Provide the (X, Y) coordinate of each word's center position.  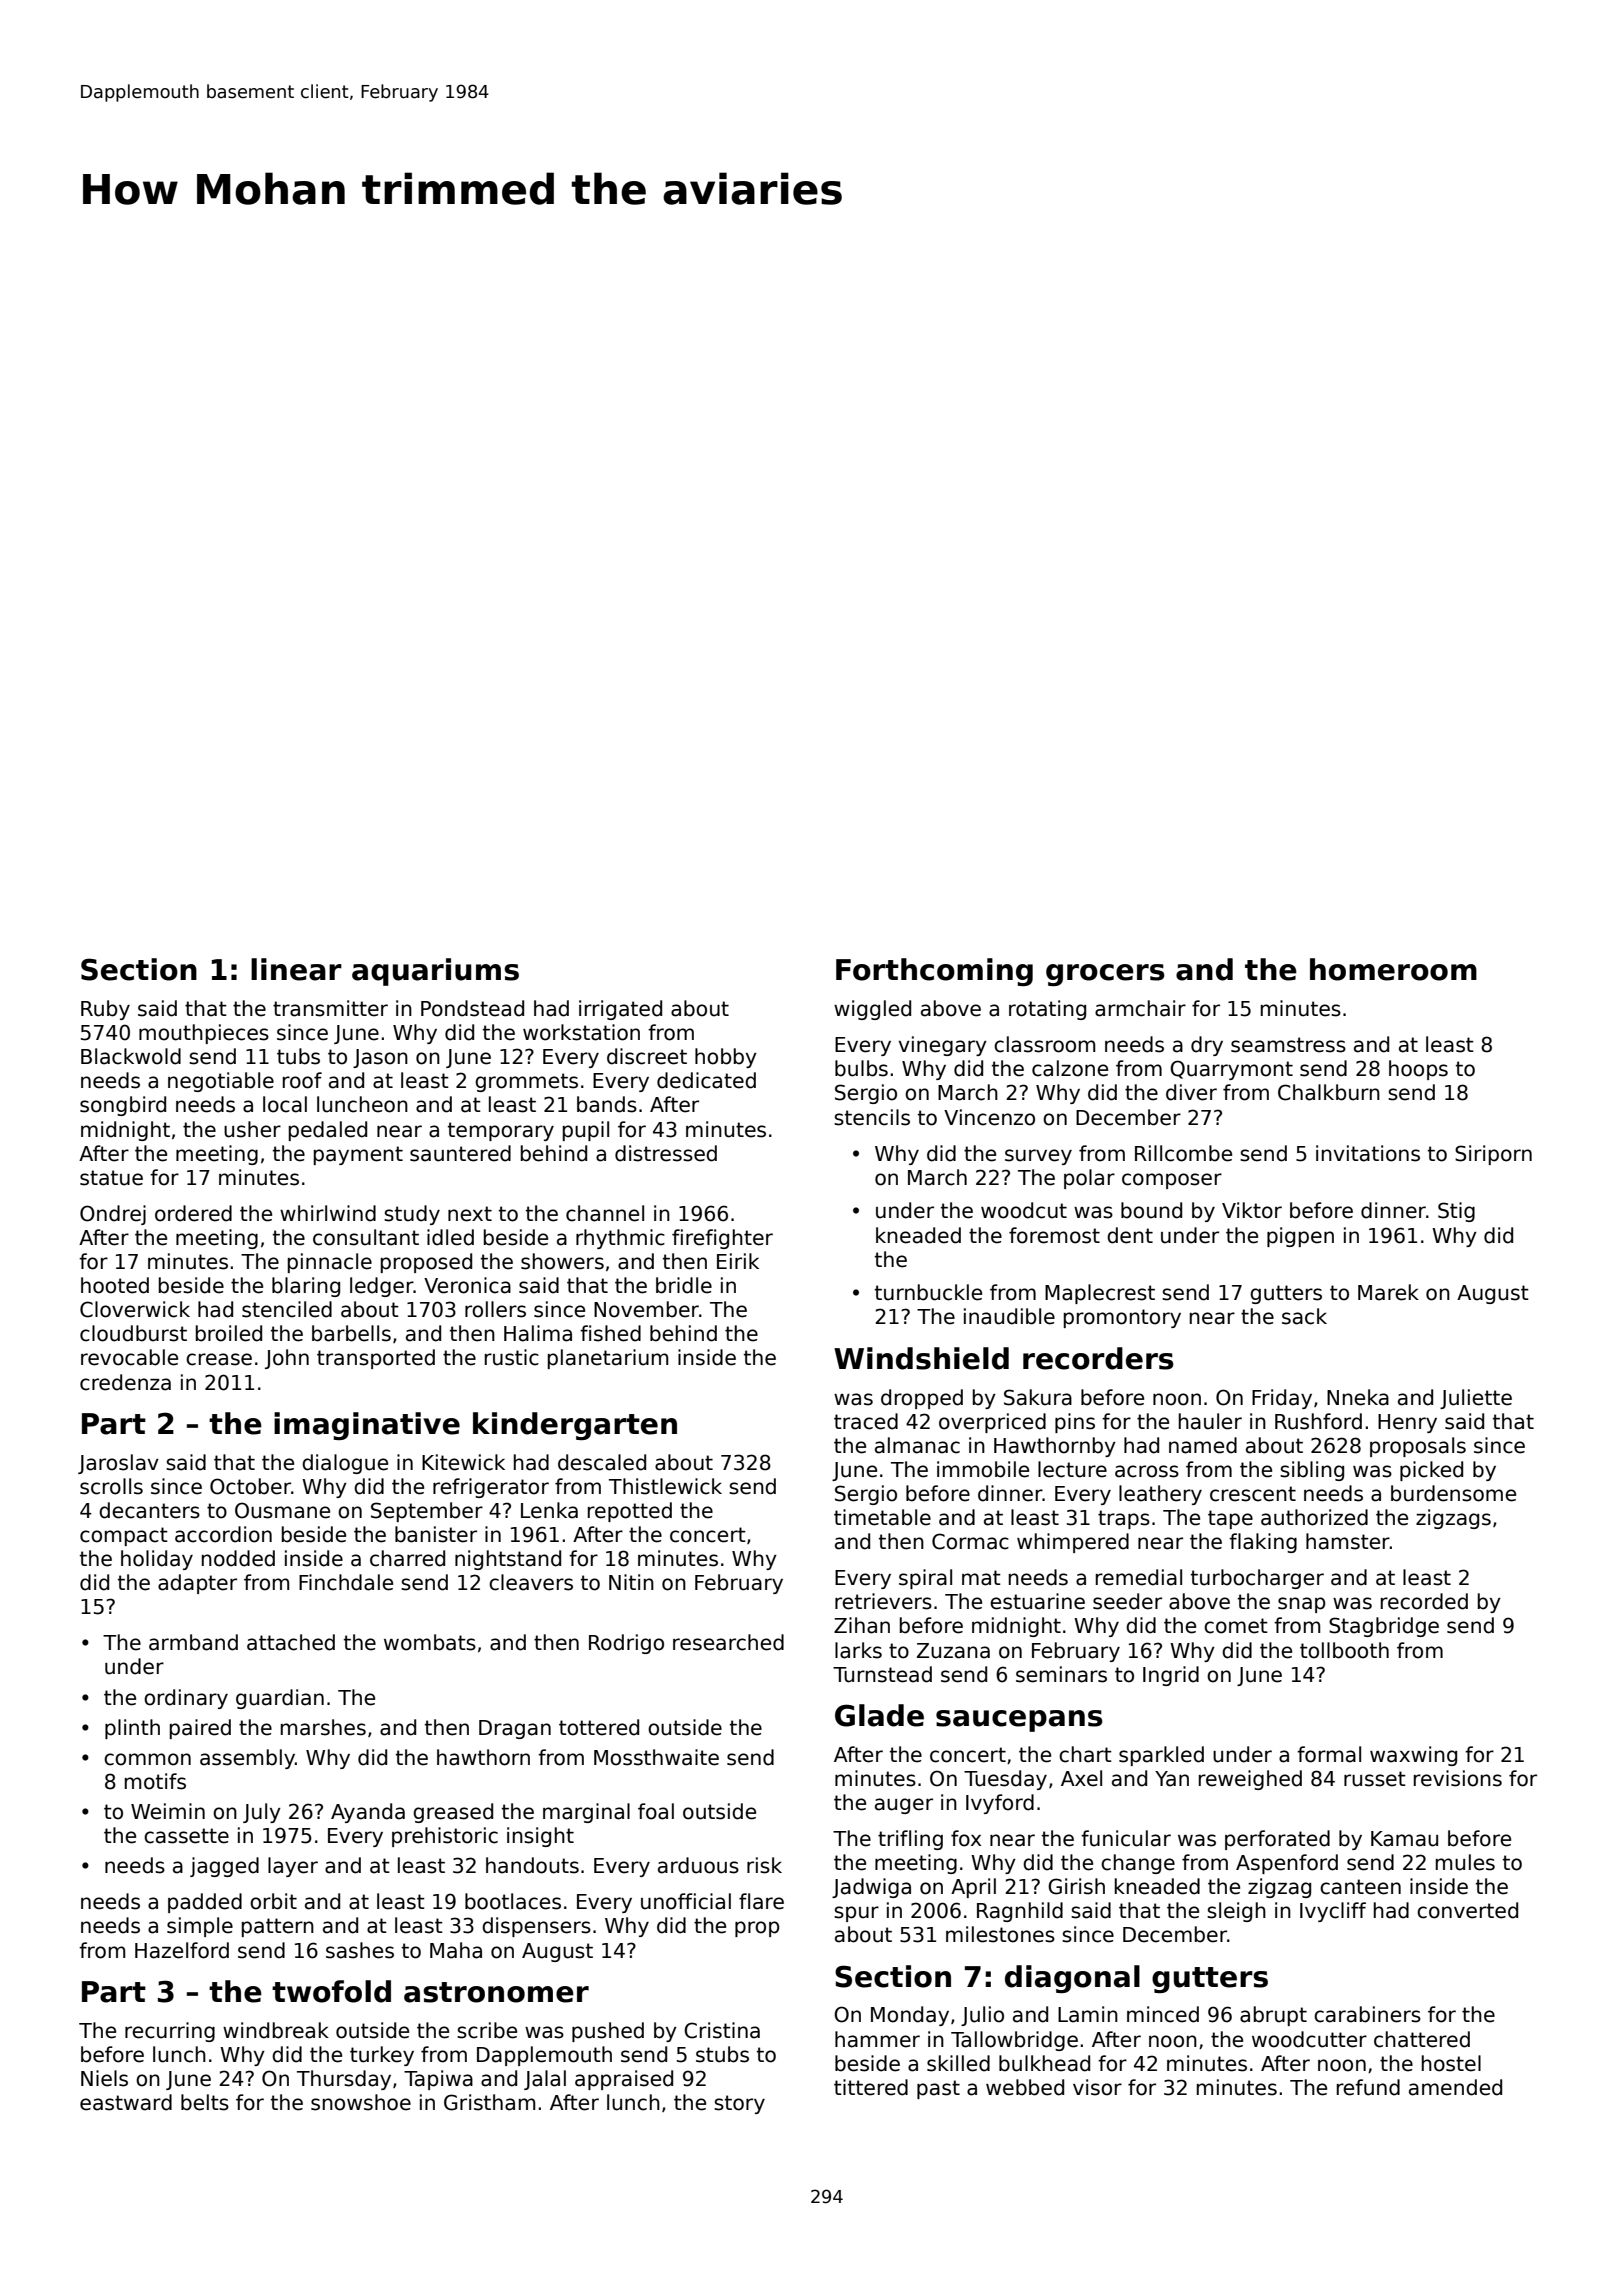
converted (1467, 1910)
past (938, 2089)
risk (764, 1865)
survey (1038, 1157)
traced (866, 1421)
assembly (247, 1759)
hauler (1210, 1421)
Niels (104, 2078)
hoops (1418, 1070)
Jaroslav (118, 1464)
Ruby (105, 1010)
